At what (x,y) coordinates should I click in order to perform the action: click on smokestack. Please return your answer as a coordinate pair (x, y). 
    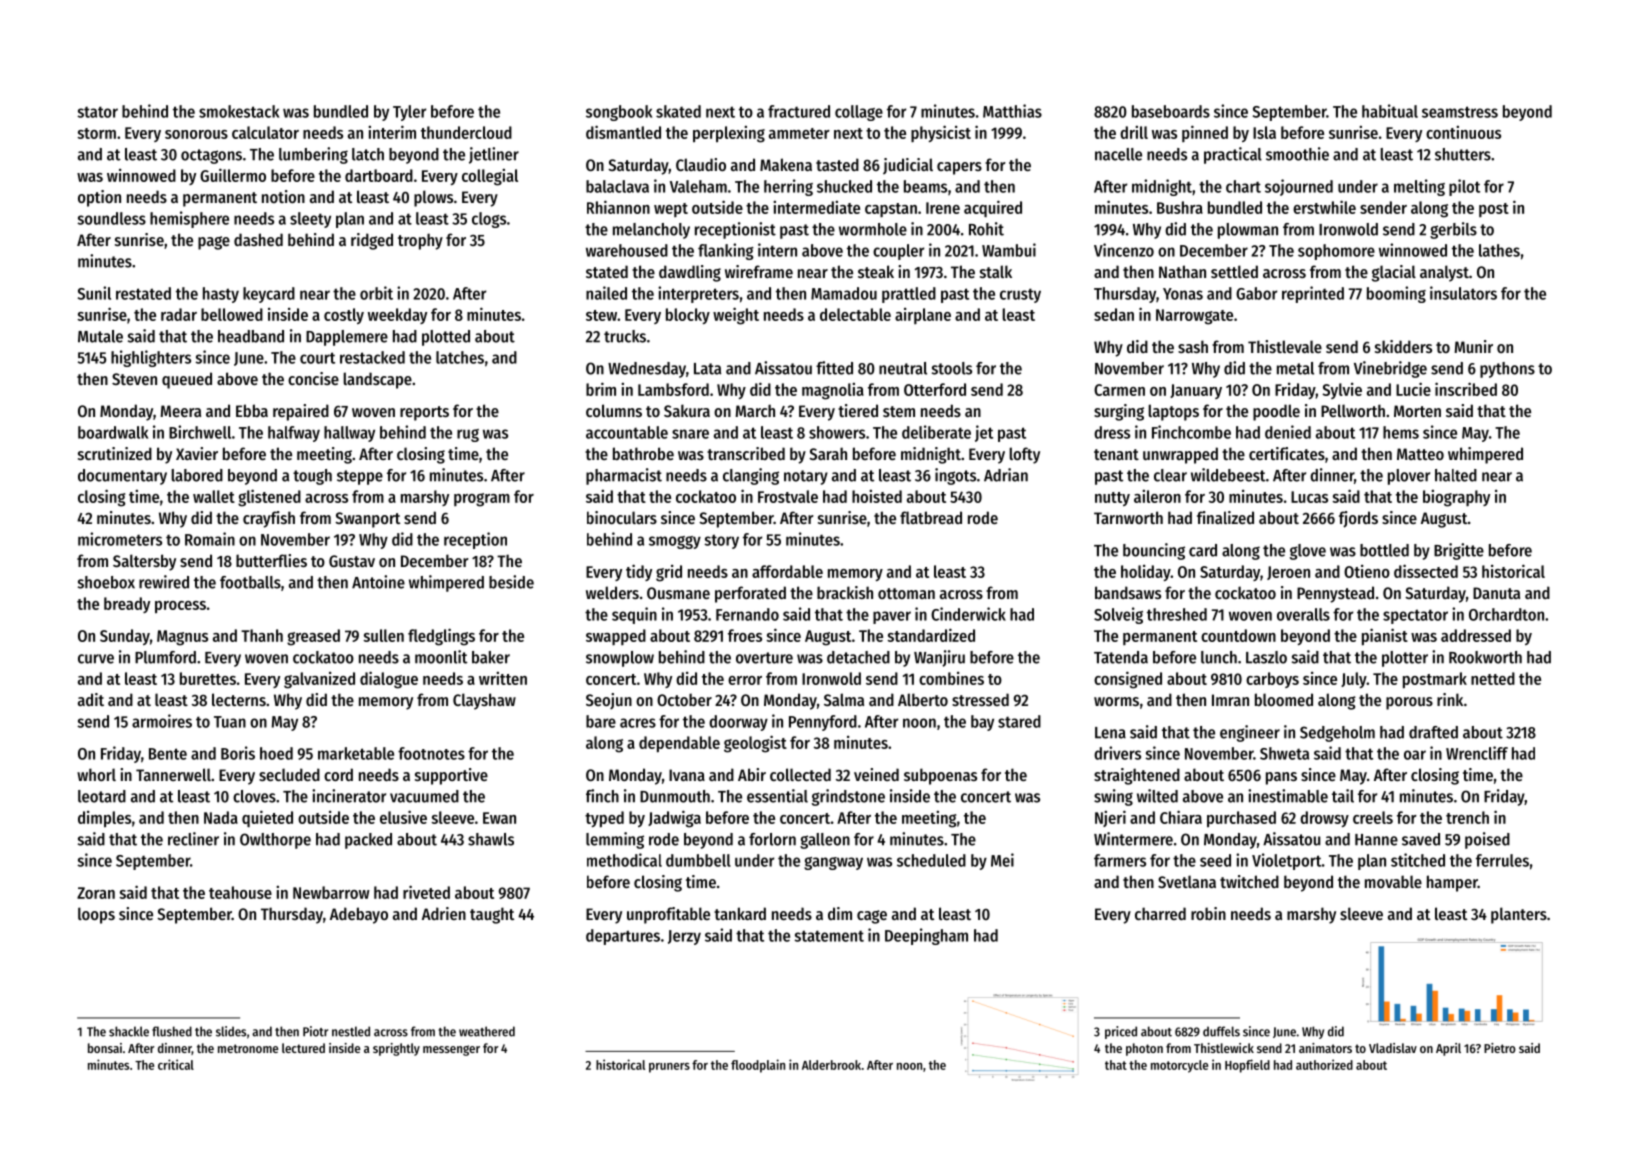
    Looking at the image, I should click on (239, 111).
